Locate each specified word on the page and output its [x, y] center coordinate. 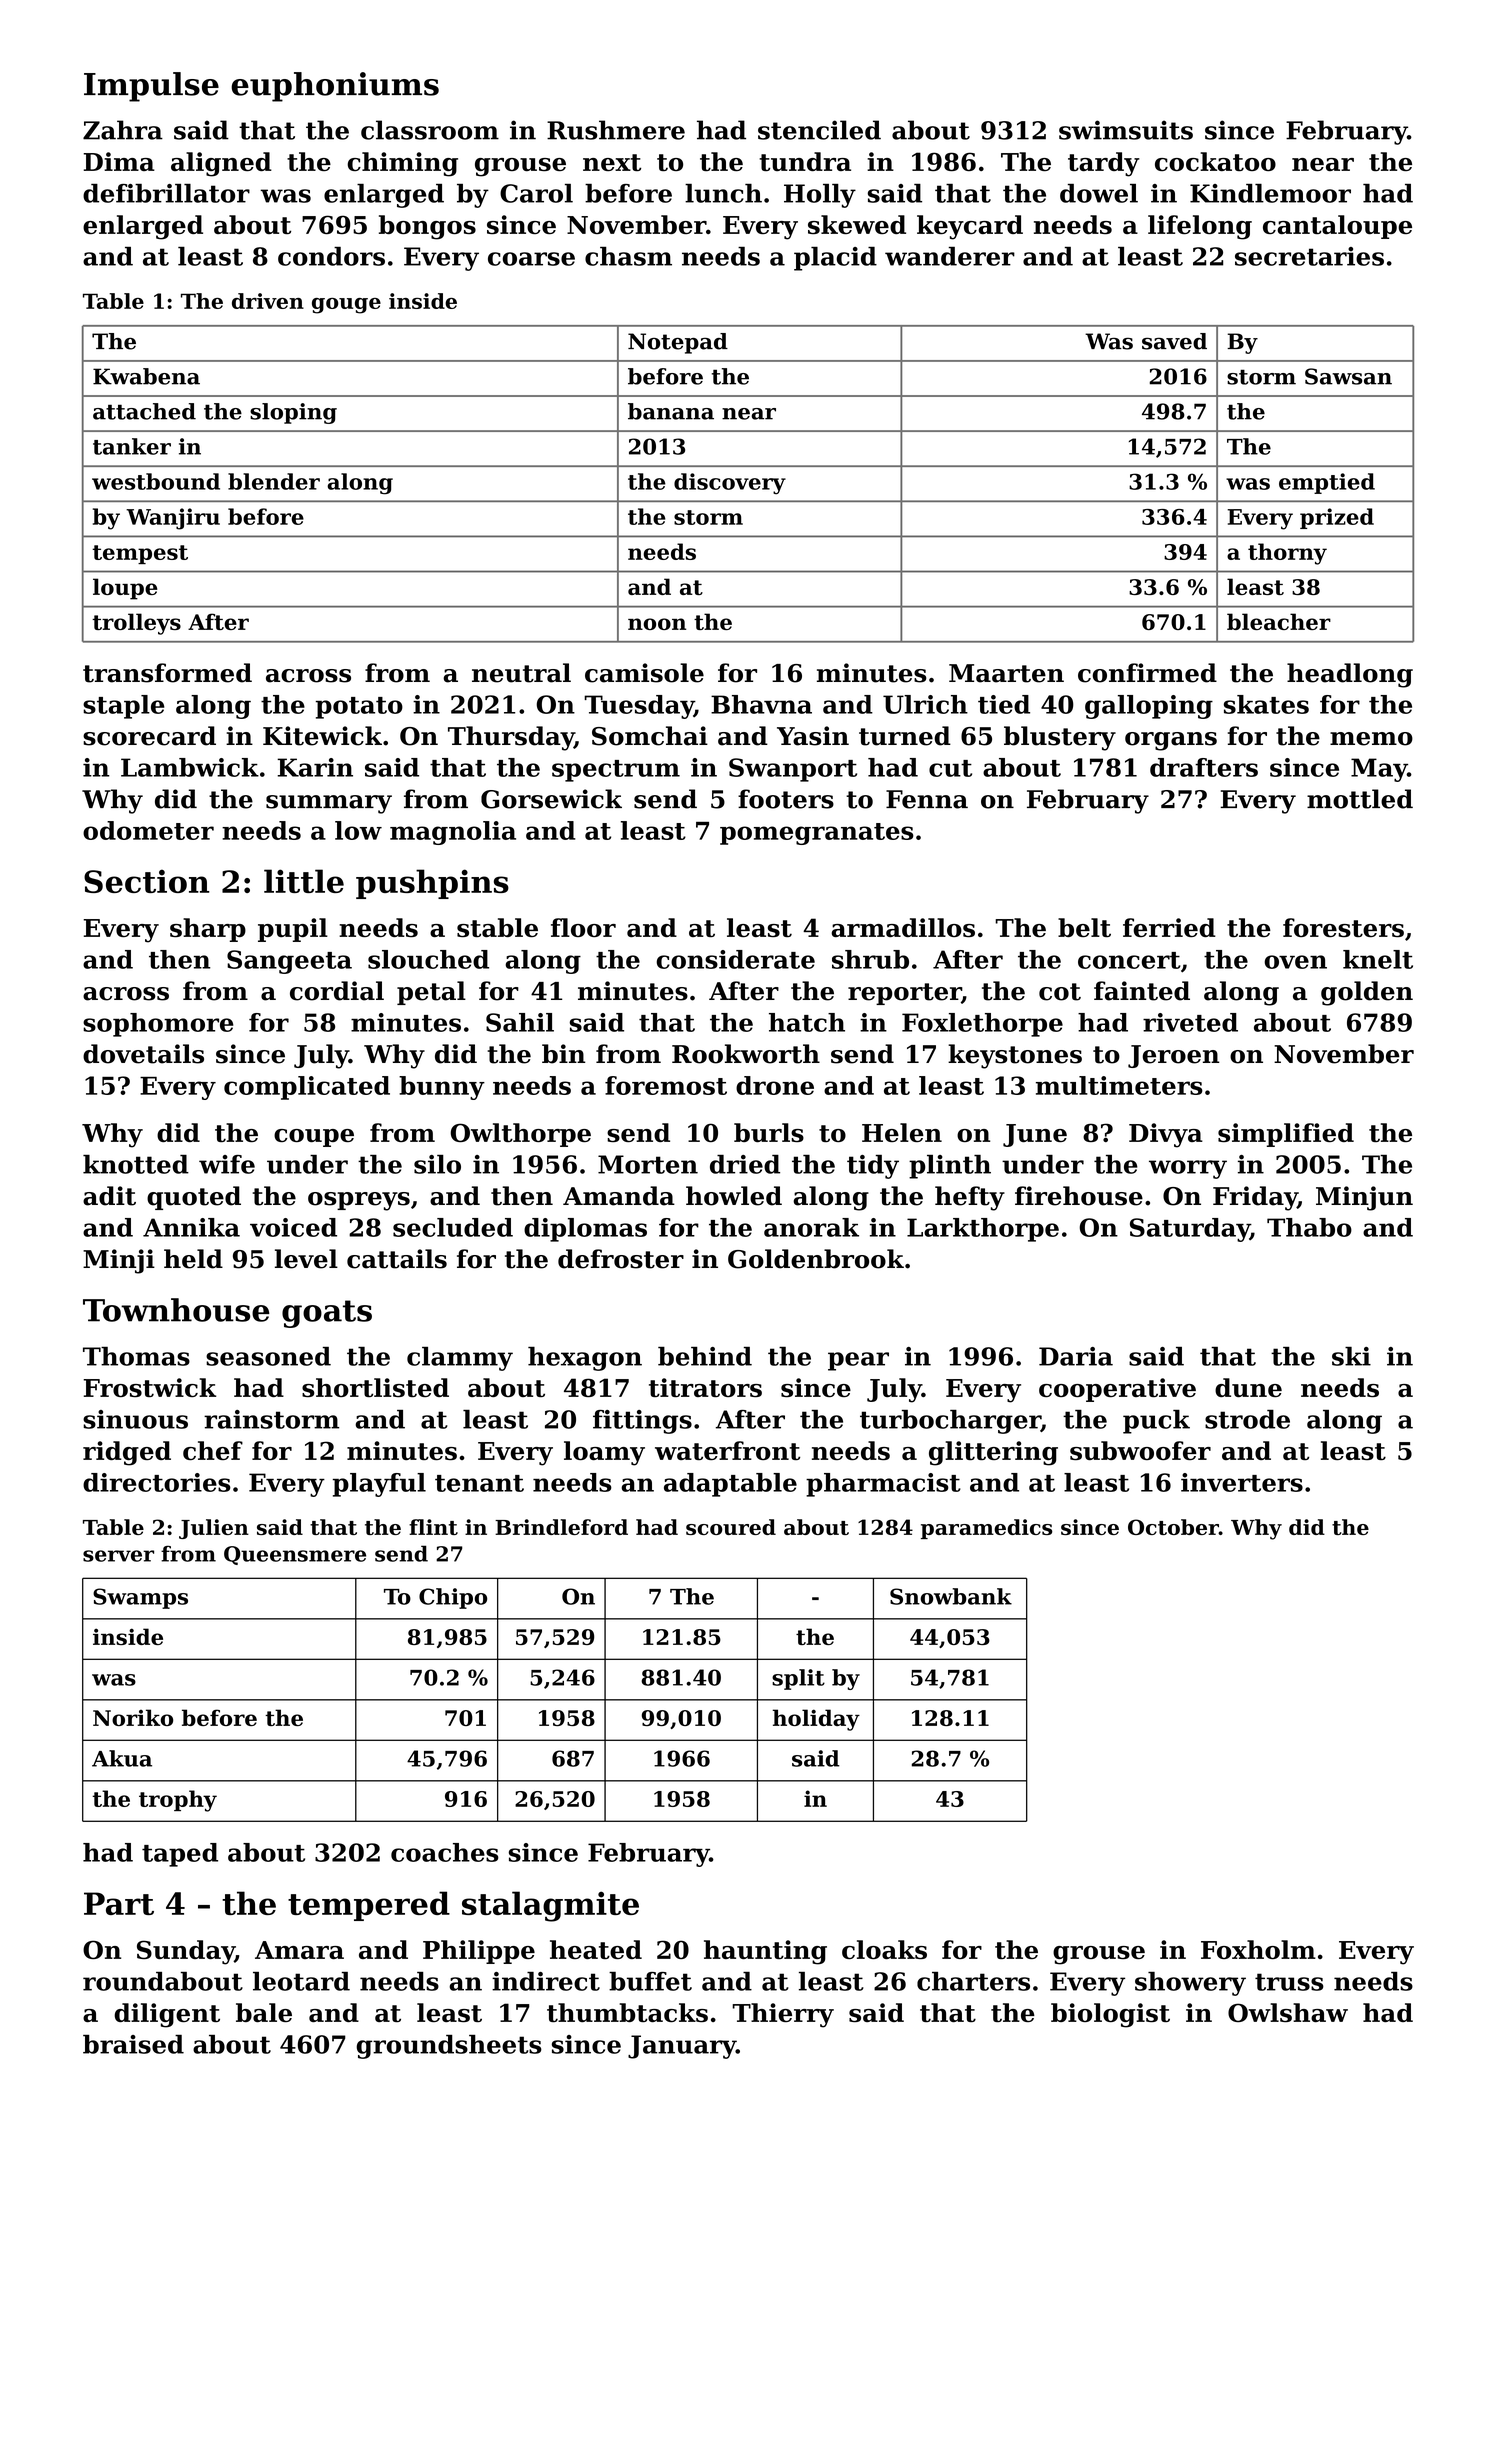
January [682, 2047]
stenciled [819, 130]
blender [274, 481]
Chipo [453, 1598]
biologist [1110, 2015]
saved [1174, 341]
